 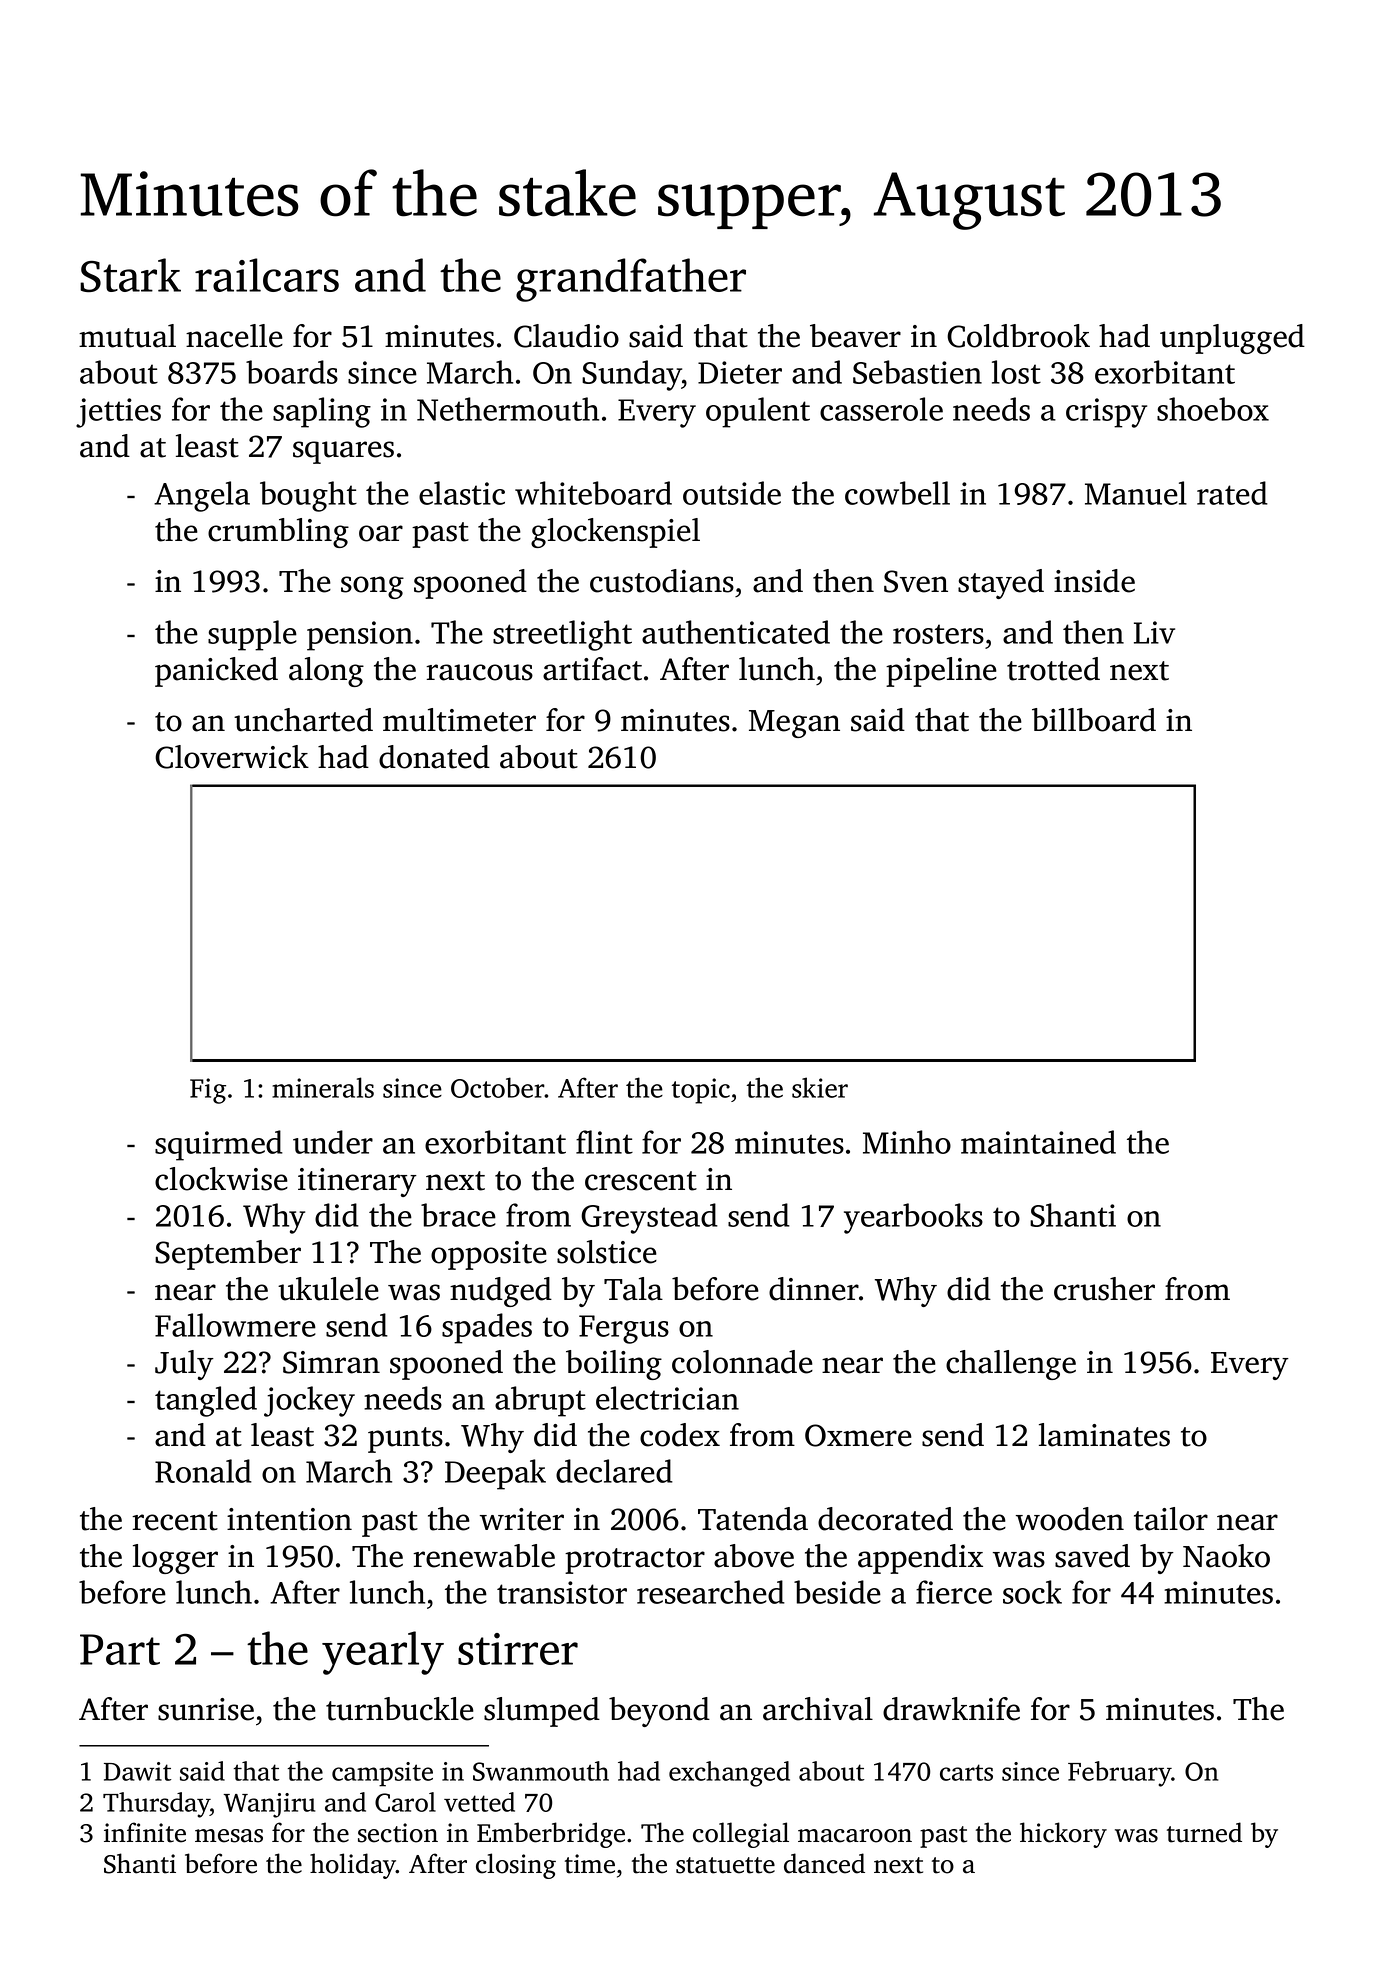 I want to click on infinite, so click(x=145, y=1832).
